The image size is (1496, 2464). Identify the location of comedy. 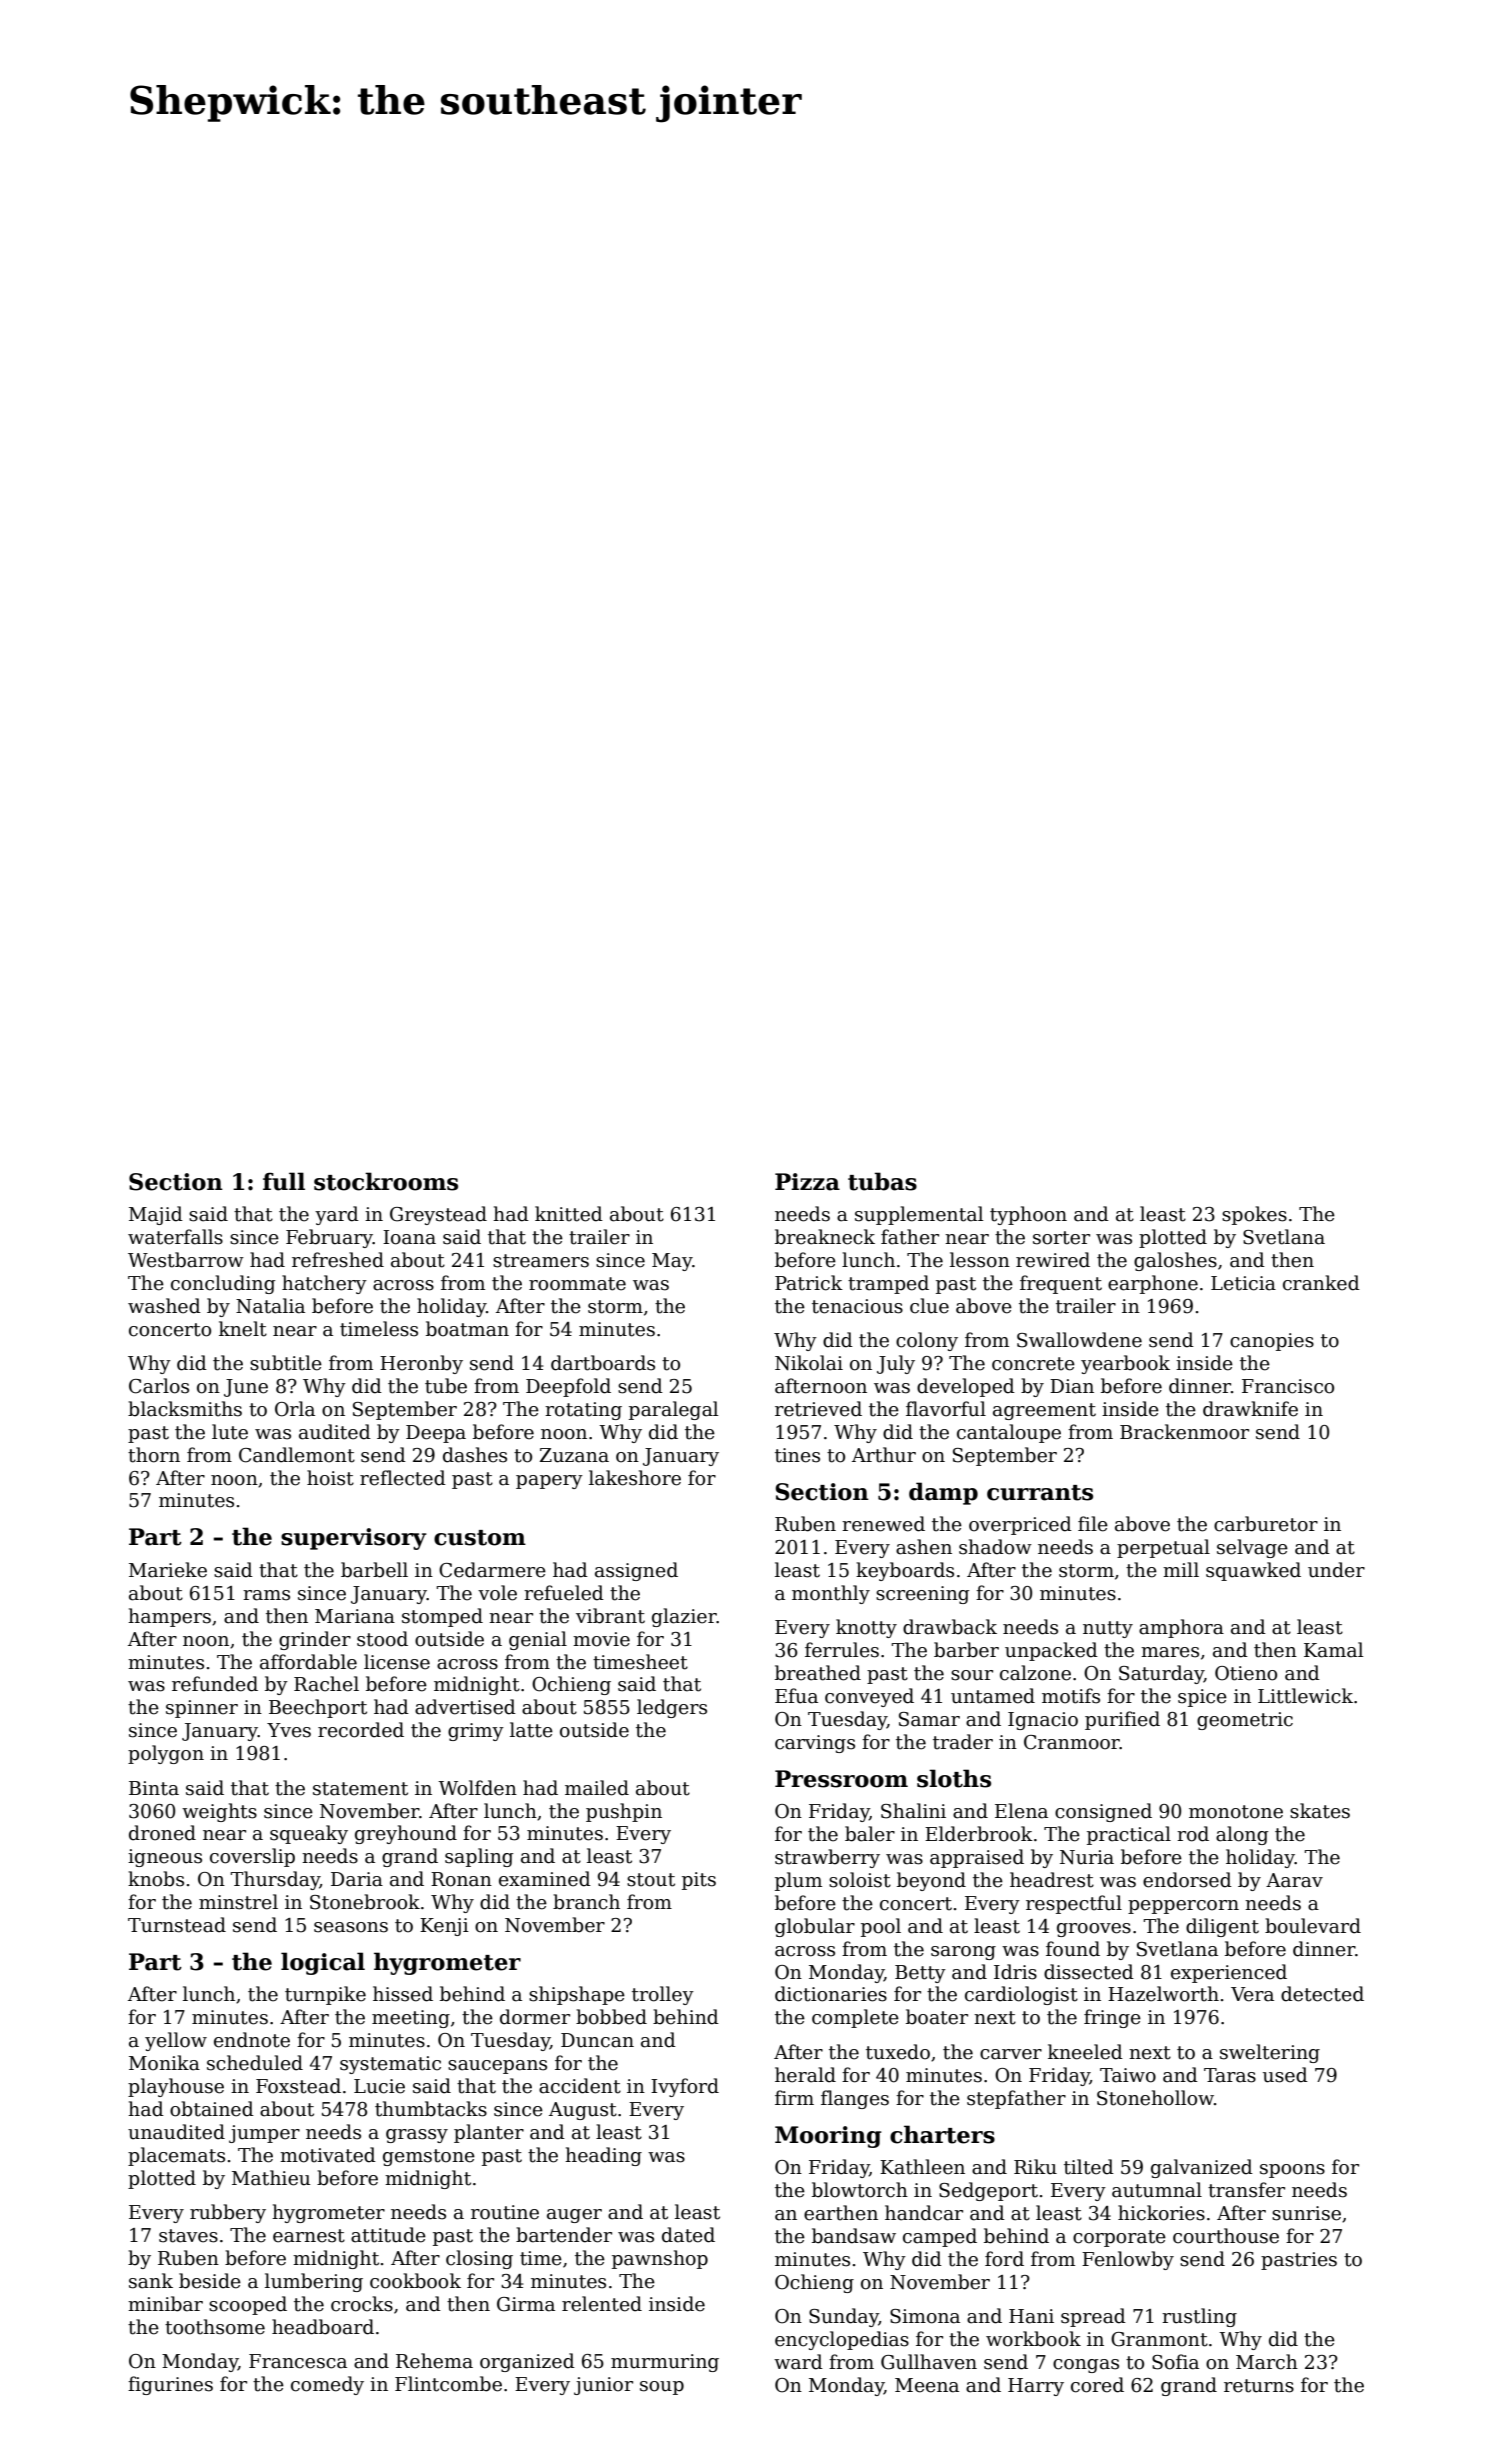
(327, 2385).
